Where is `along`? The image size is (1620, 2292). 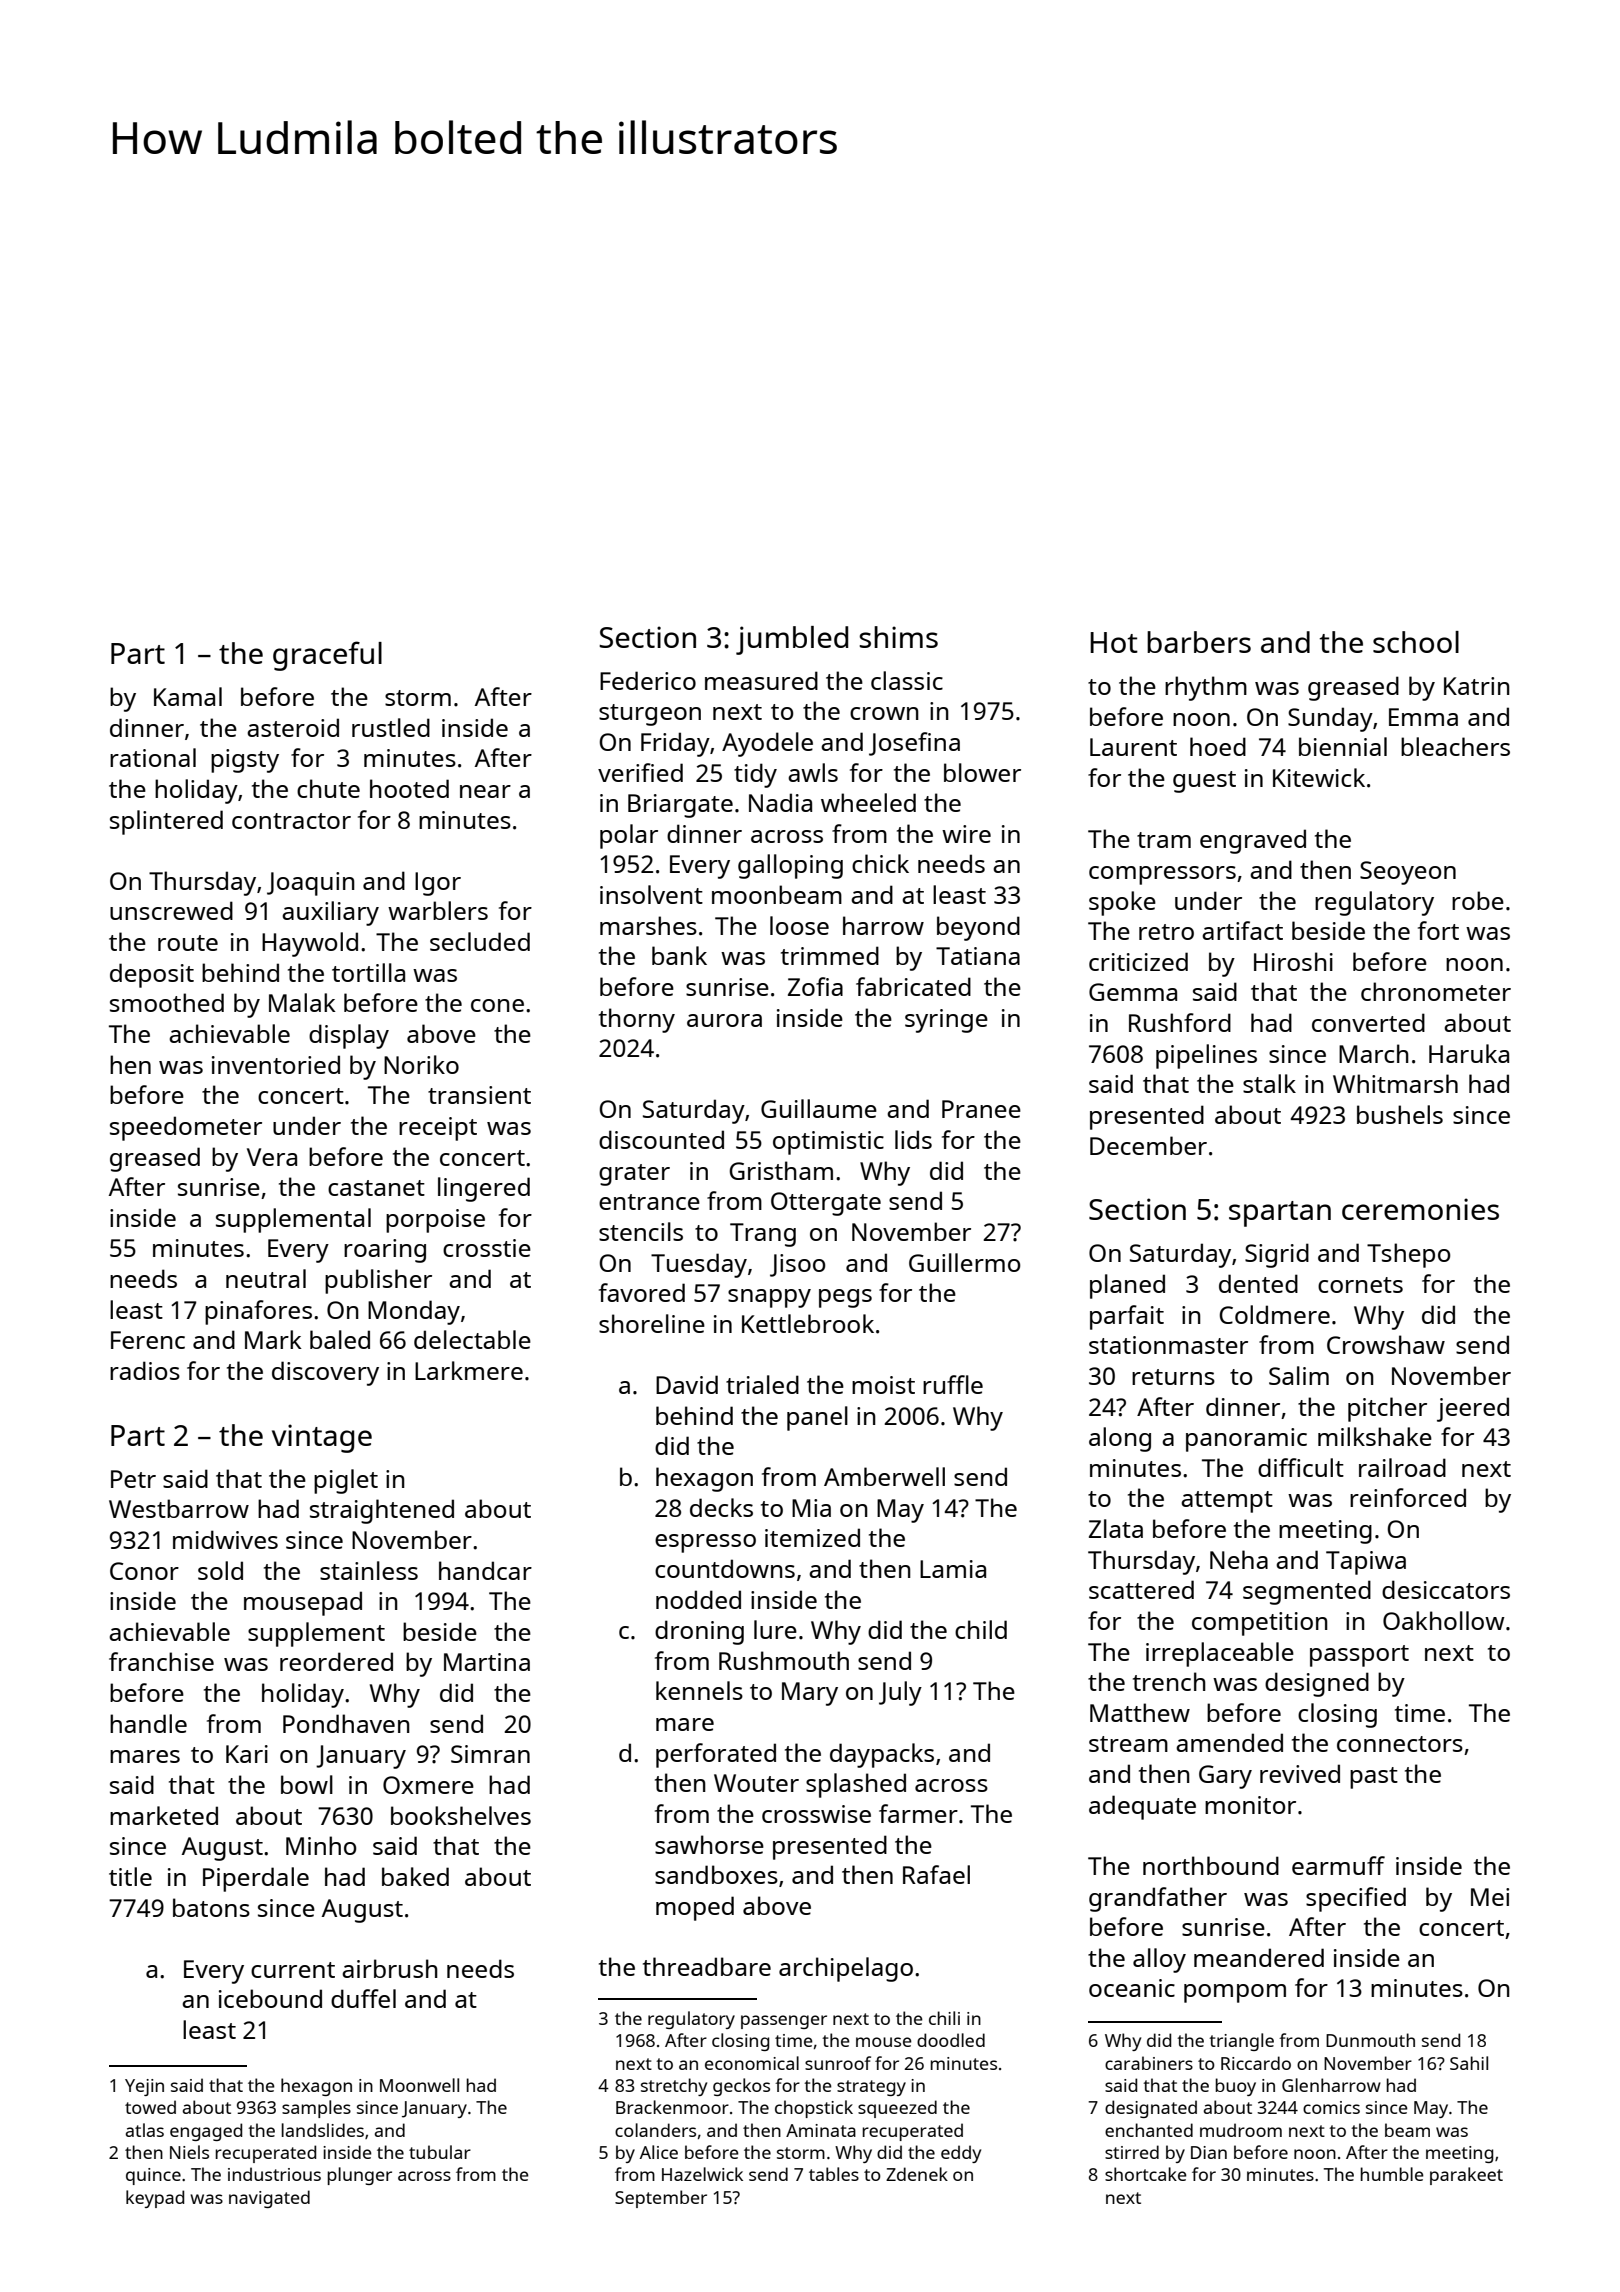
along is located at coordinates (1120, 1439).
